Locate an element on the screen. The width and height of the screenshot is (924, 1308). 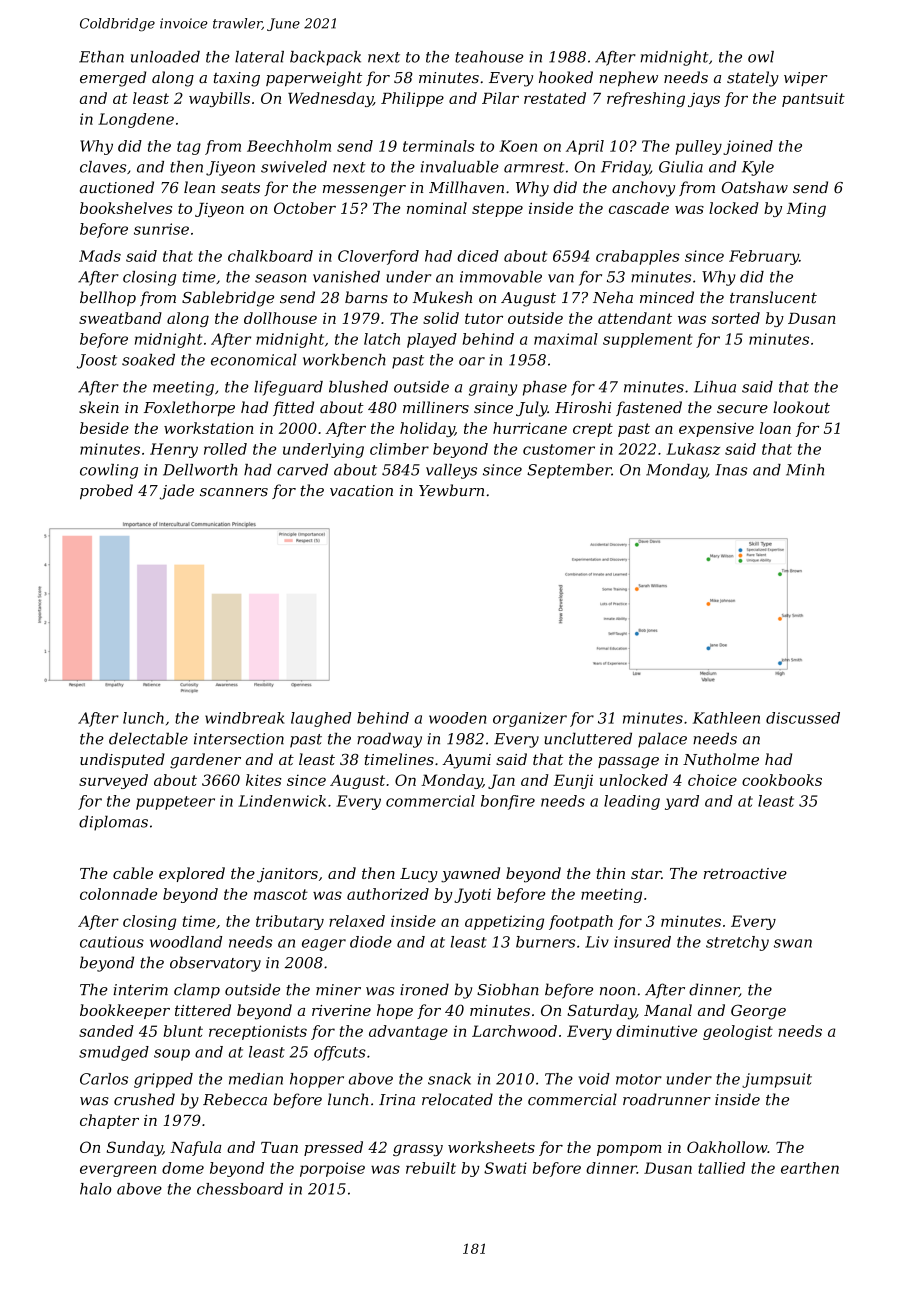
stately is located at coordinates (753, 79).
